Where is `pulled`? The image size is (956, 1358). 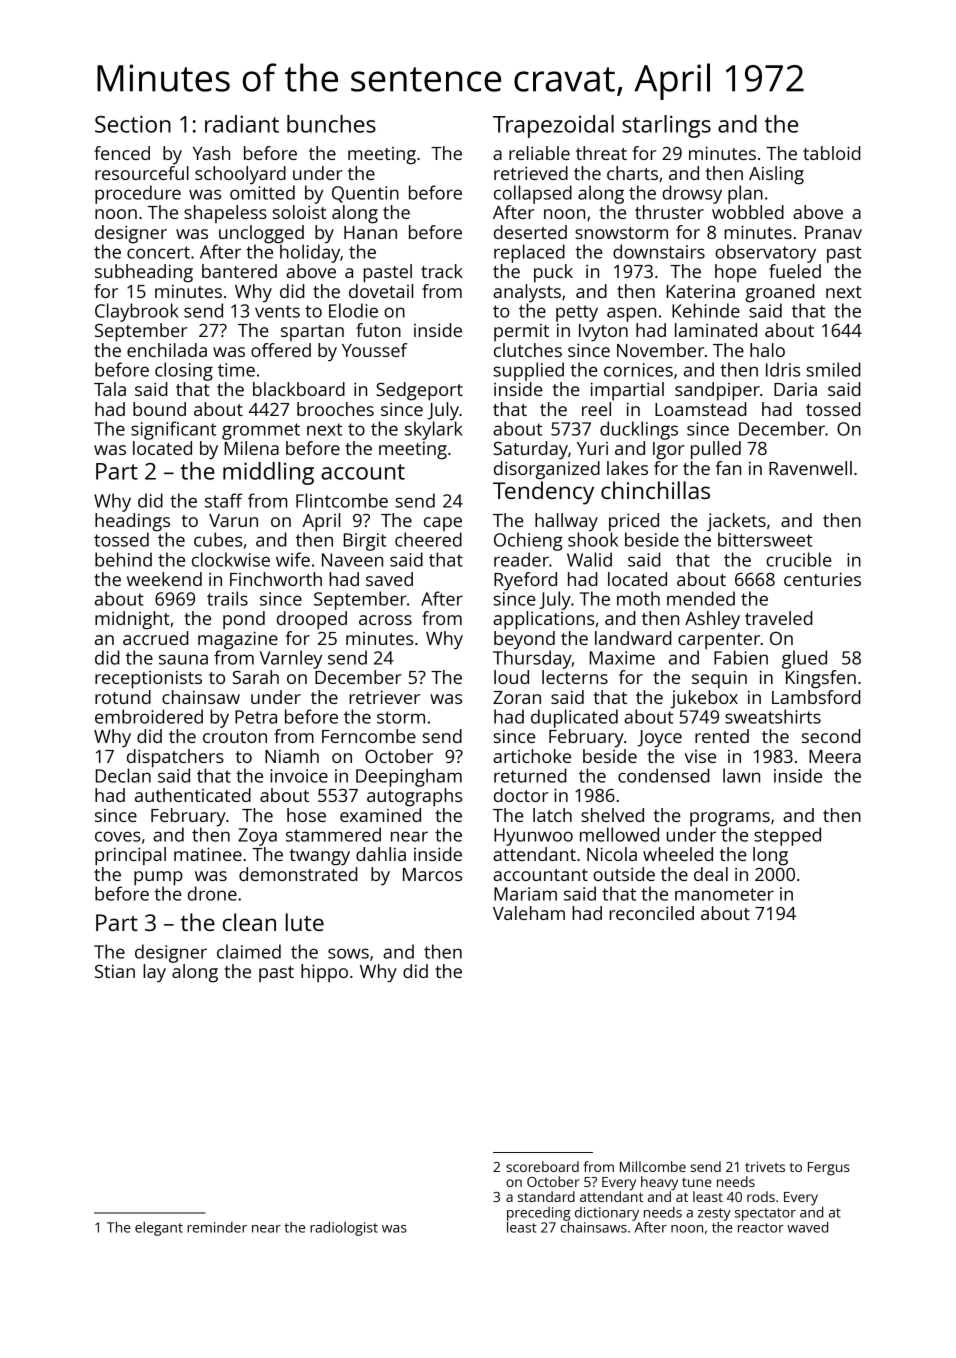 pulled is located at coordinates (716, 450).
